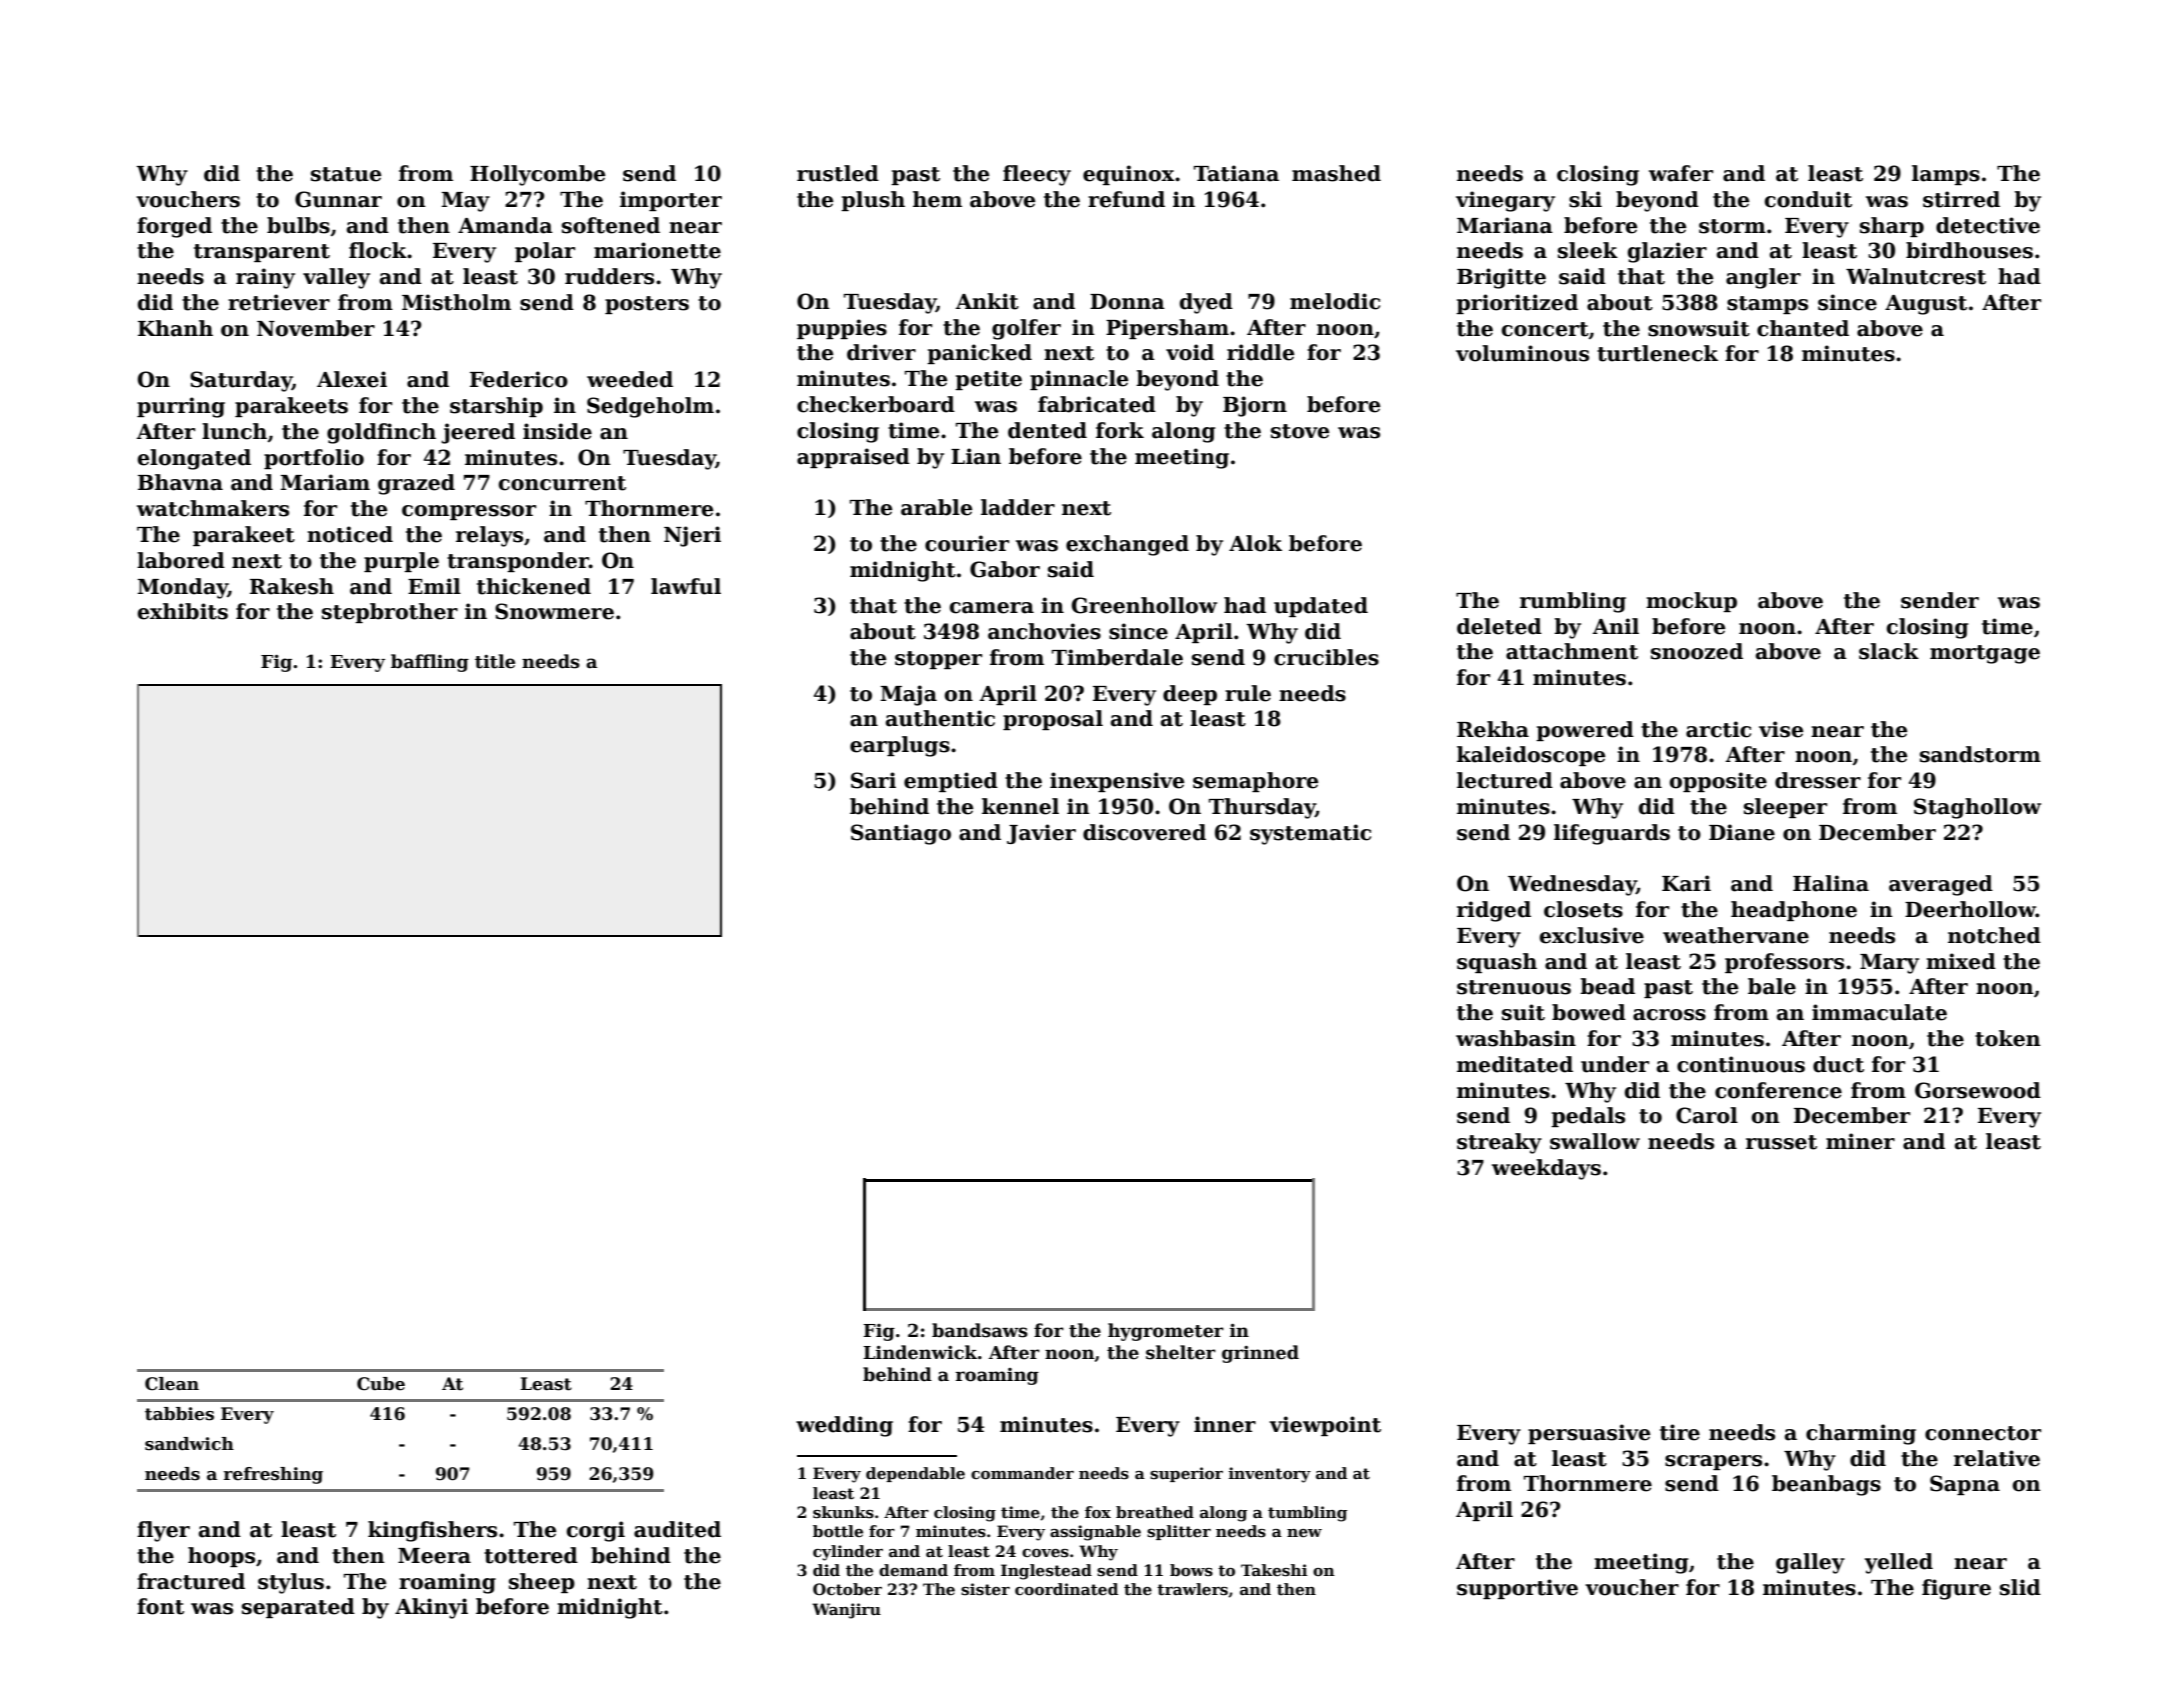 The image size is (2178, 1683). I want to click on scrapers, so click(1713, 1462).
